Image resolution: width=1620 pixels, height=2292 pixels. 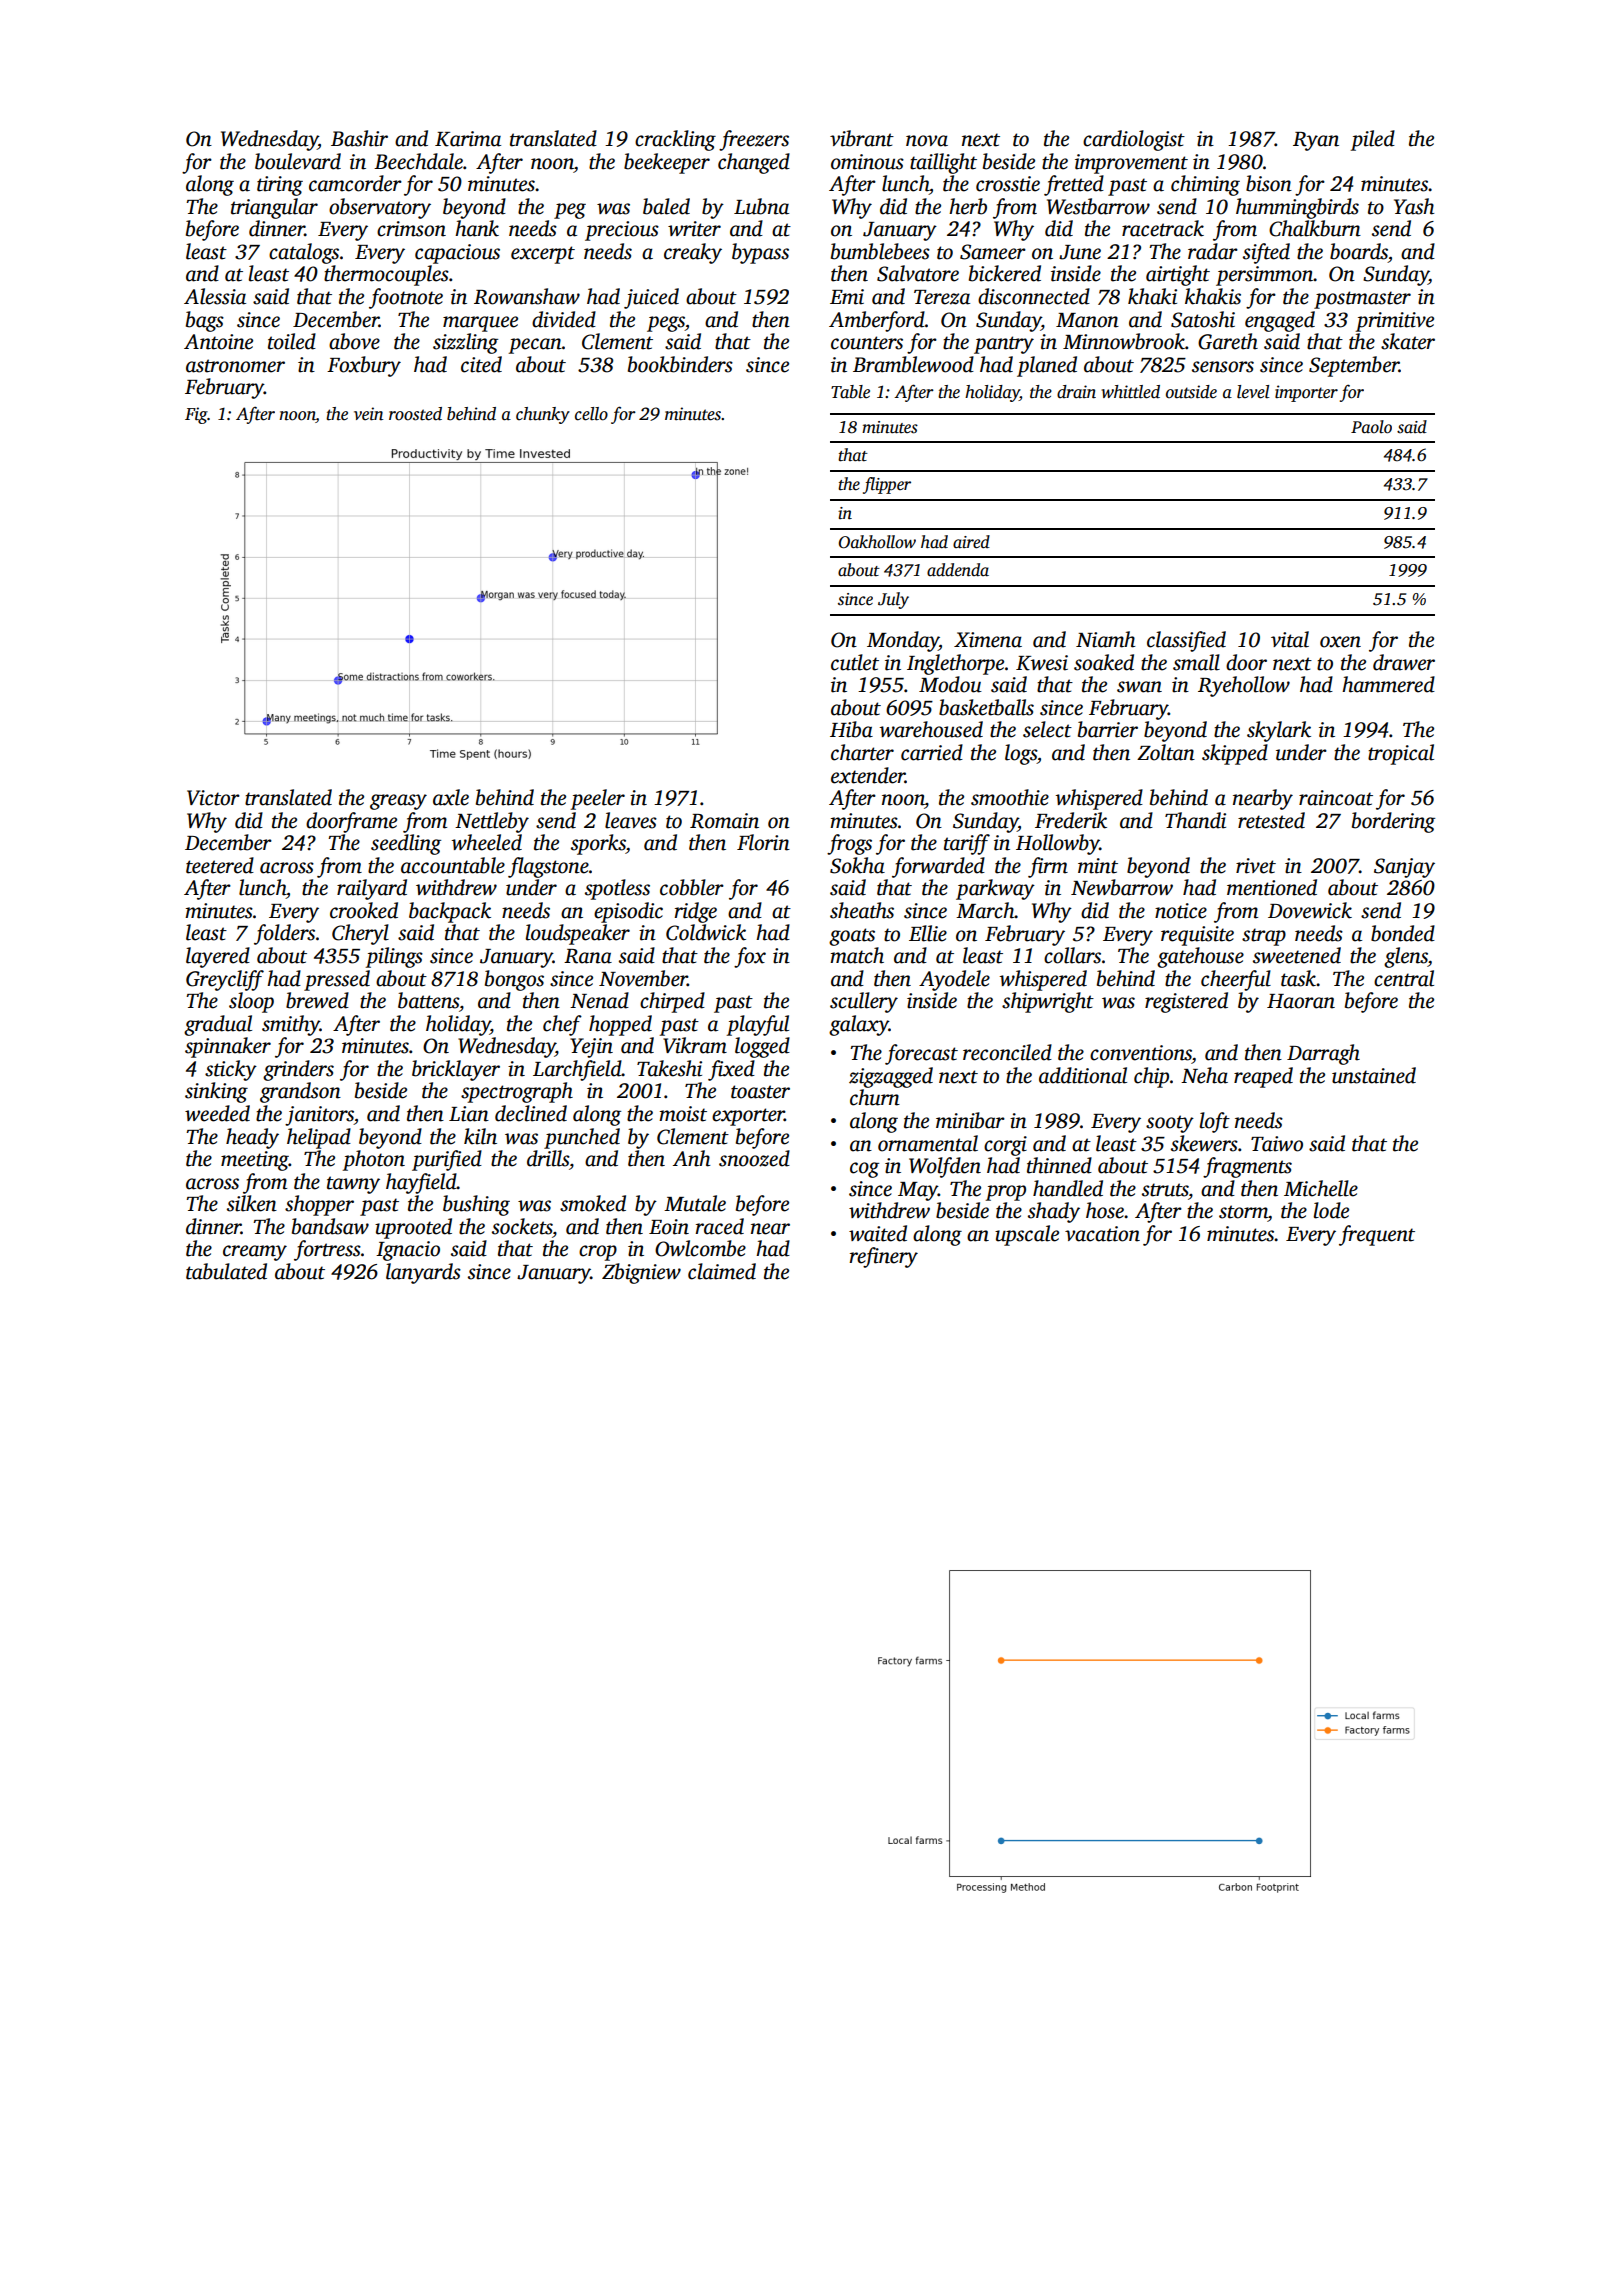 What do you see at coordinates (1414, 206) in the screenshot?
I see `Yash` at bounding box center [1414, 206].
